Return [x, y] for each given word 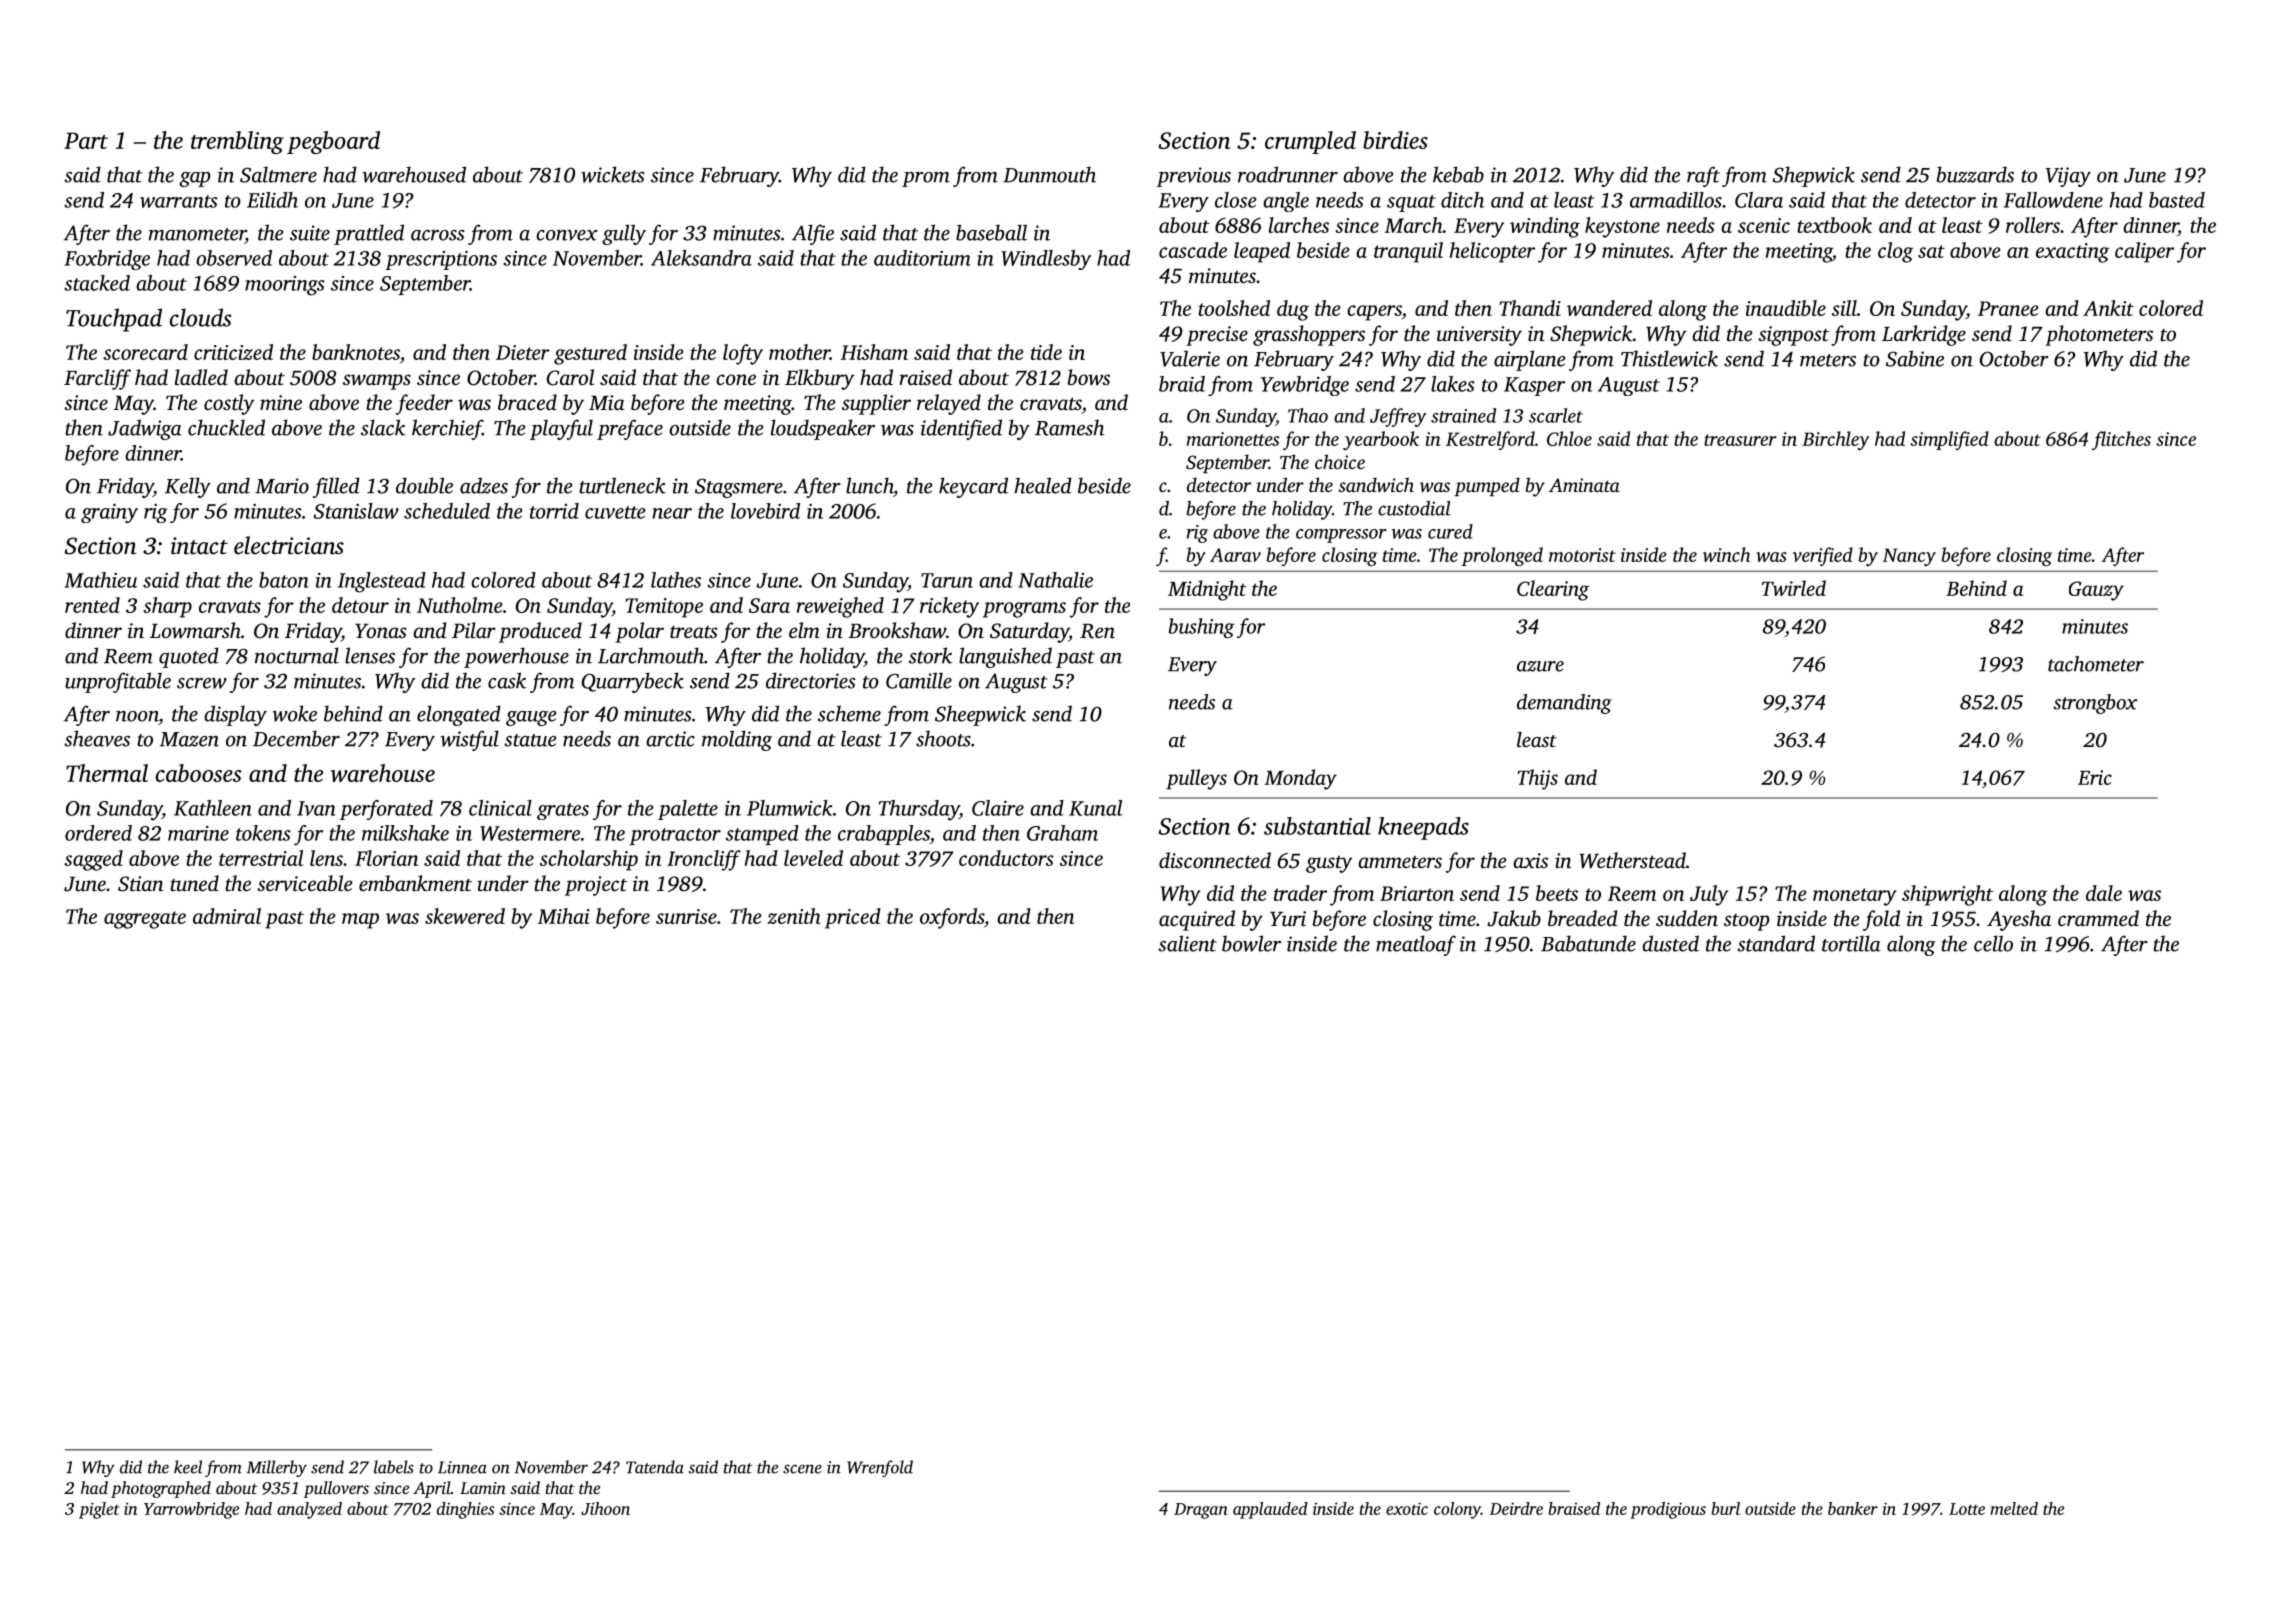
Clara [1759, 200]
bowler [1251, 943]
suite [310, 233]
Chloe [1569, 438]
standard [1776, 943]
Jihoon [605, 1508]
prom [926, 179]
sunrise [686, 916]
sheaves [97, 738]
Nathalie [1055, 580]
